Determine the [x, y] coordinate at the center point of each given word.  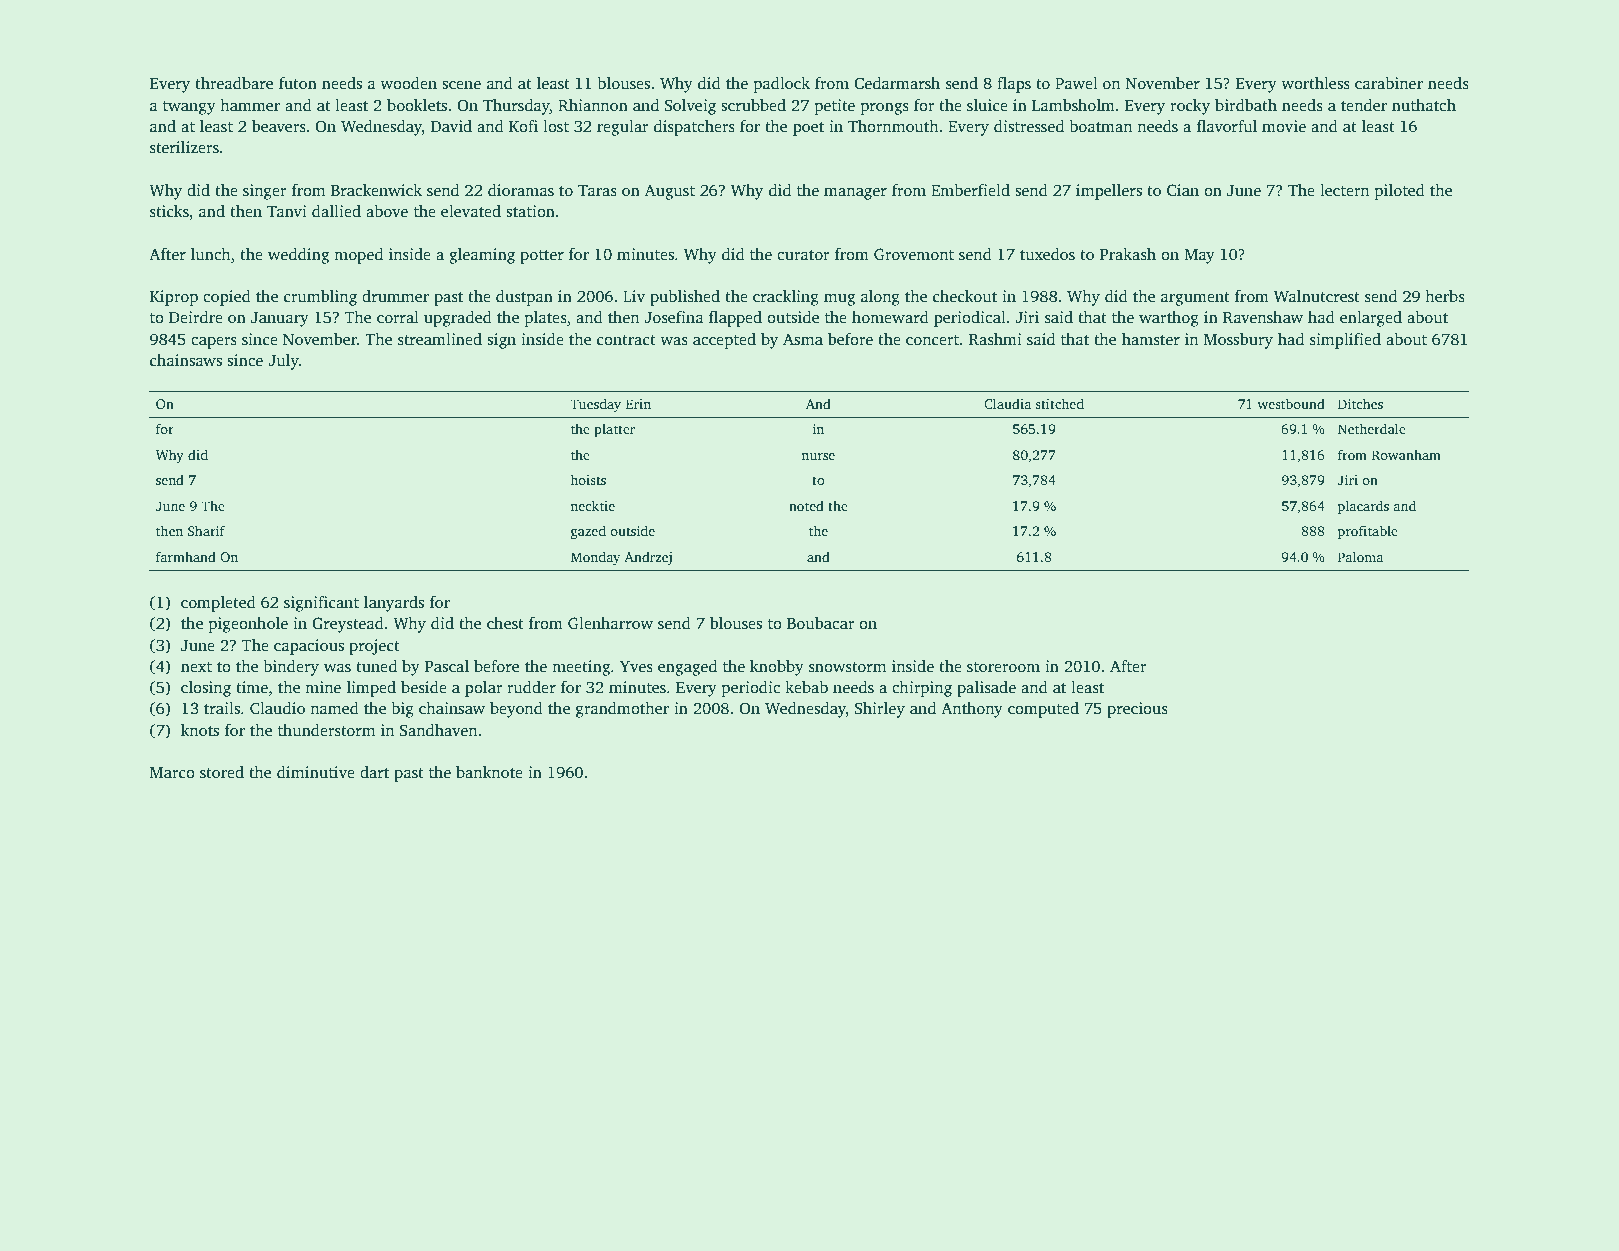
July [283, 362]
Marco [172, 772]
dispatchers [694, 128]
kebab [806, 687]
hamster [1151, 339]
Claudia [1007, 403]
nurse [818, 456]
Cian [1183, 190]
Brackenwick [376, 190]
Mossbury [1238, 341]
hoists [588, 479]
